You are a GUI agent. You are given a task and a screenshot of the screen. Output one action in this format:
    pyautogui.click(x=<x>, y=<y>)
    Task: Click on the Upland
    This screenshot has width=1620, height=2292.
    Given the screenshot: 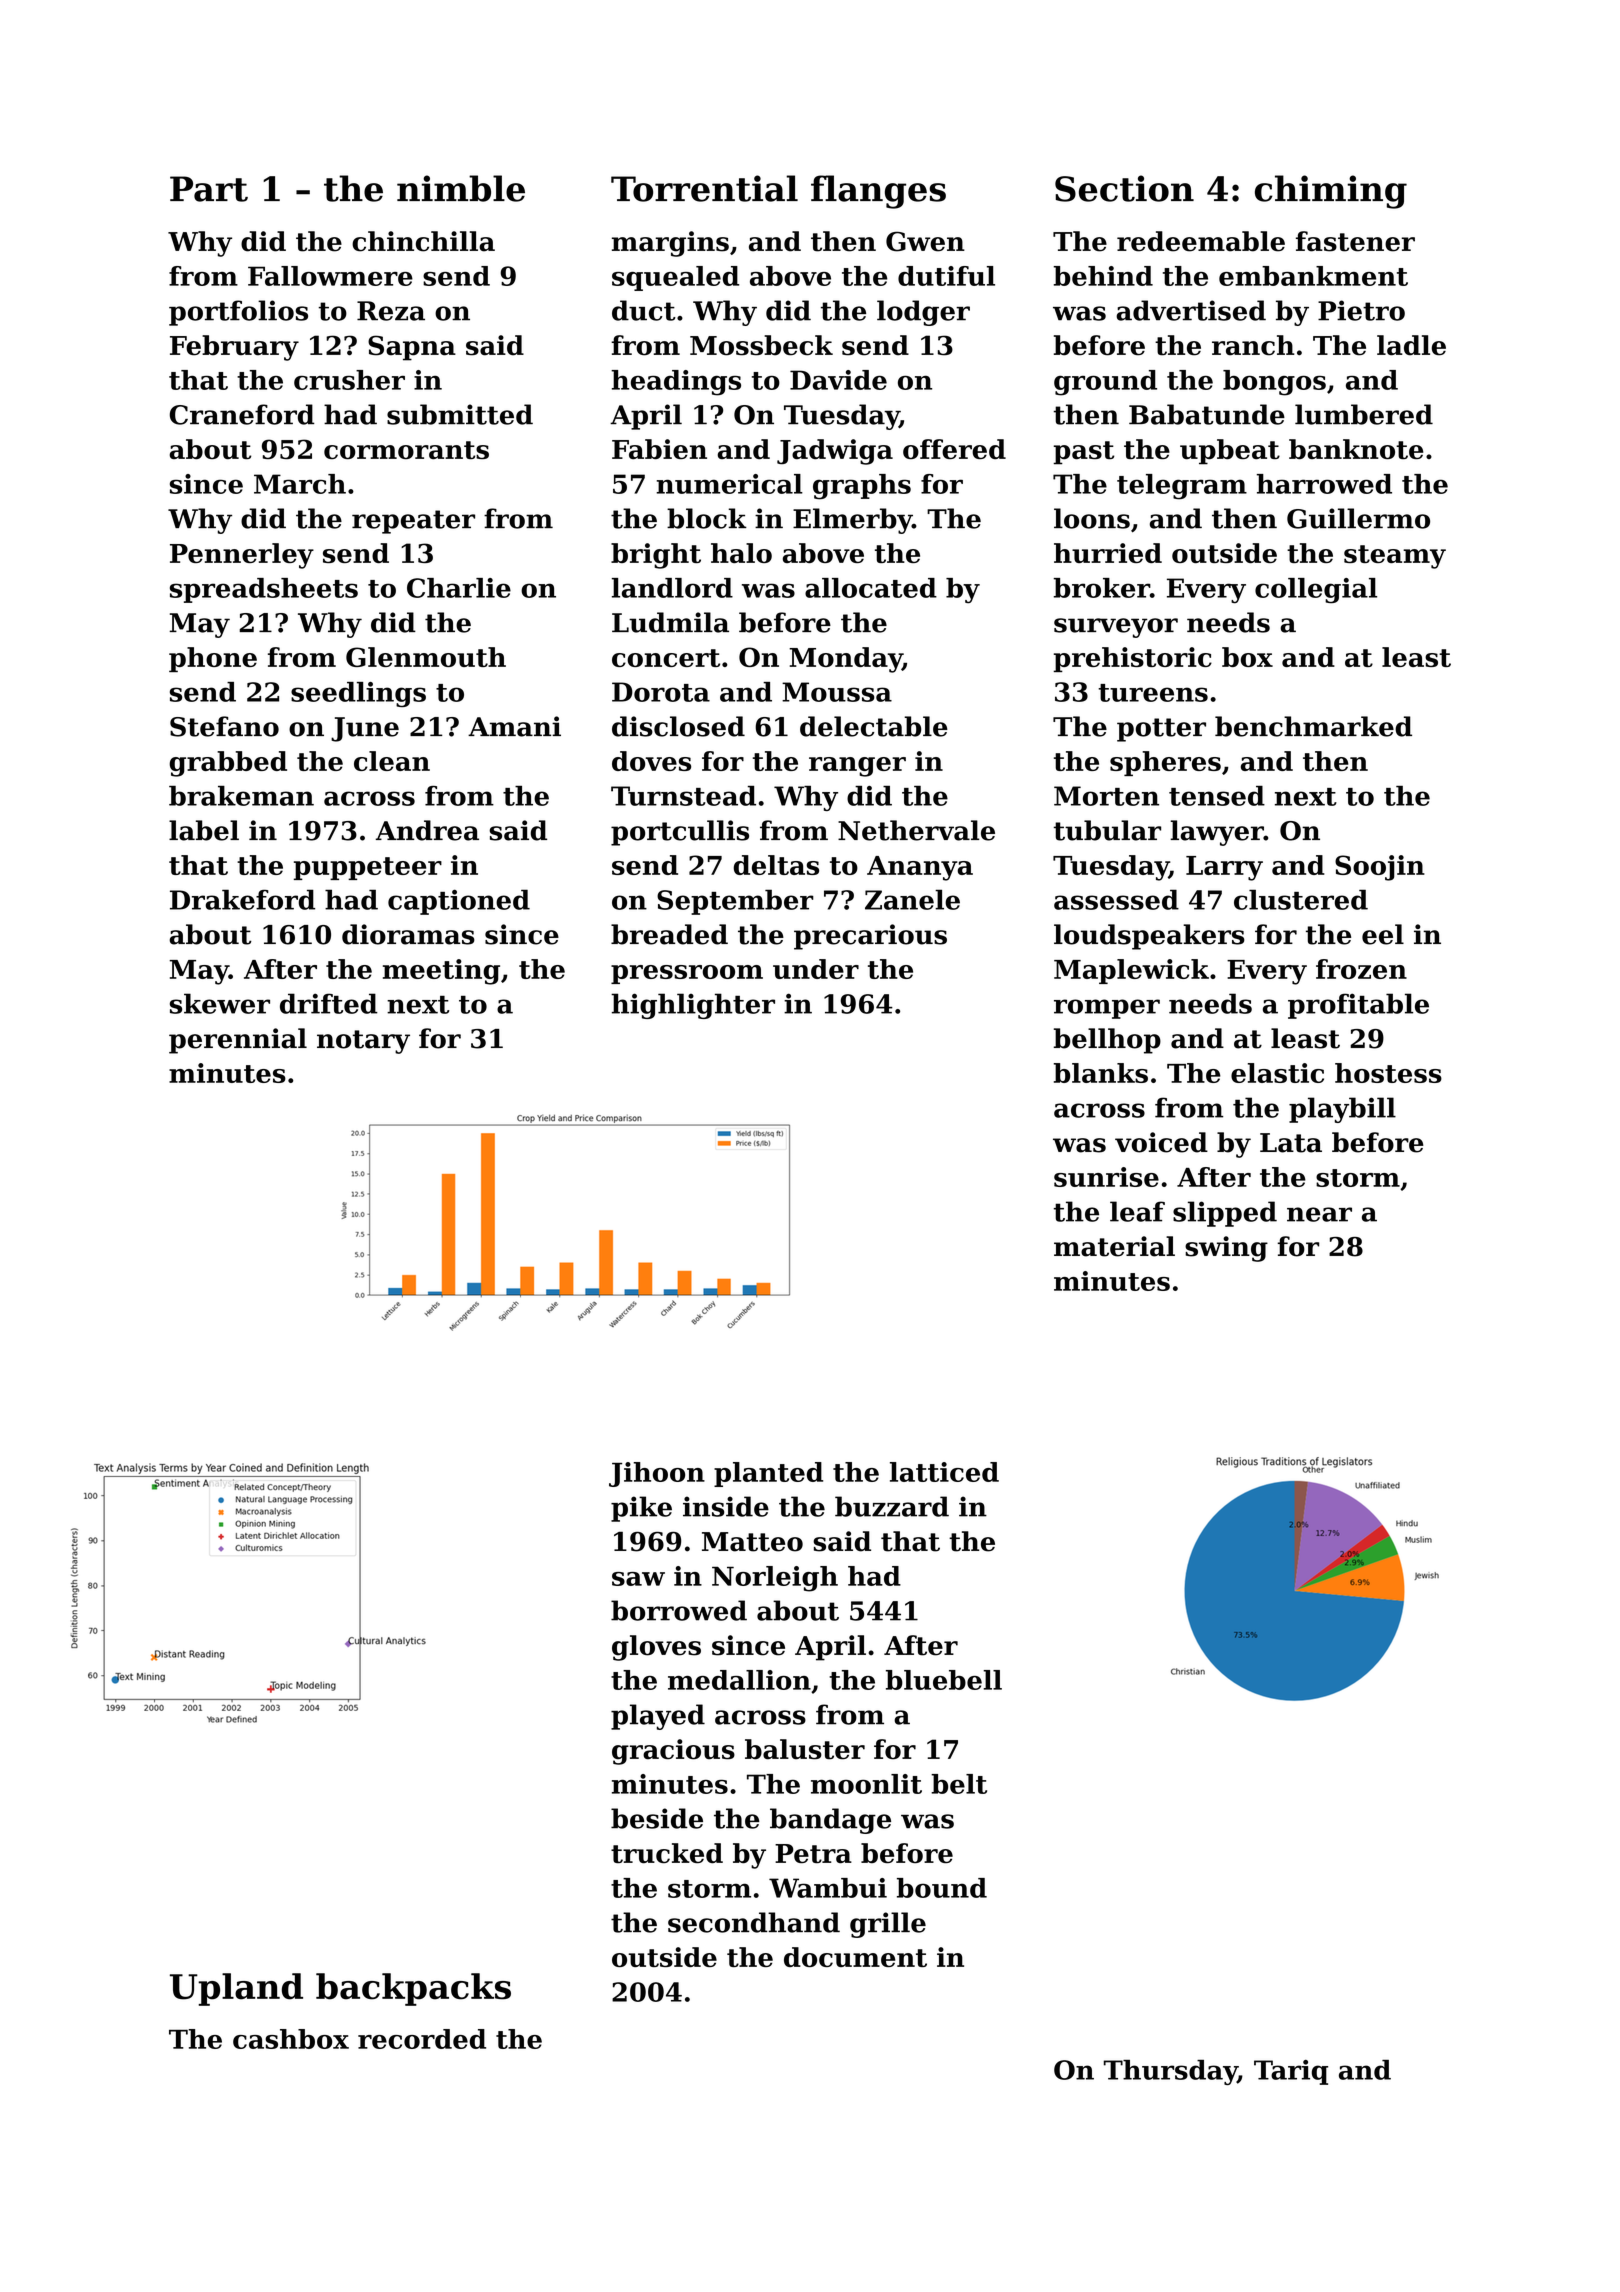 What is the action you would take?
    pyautogui.click(x=236, y=1989)
